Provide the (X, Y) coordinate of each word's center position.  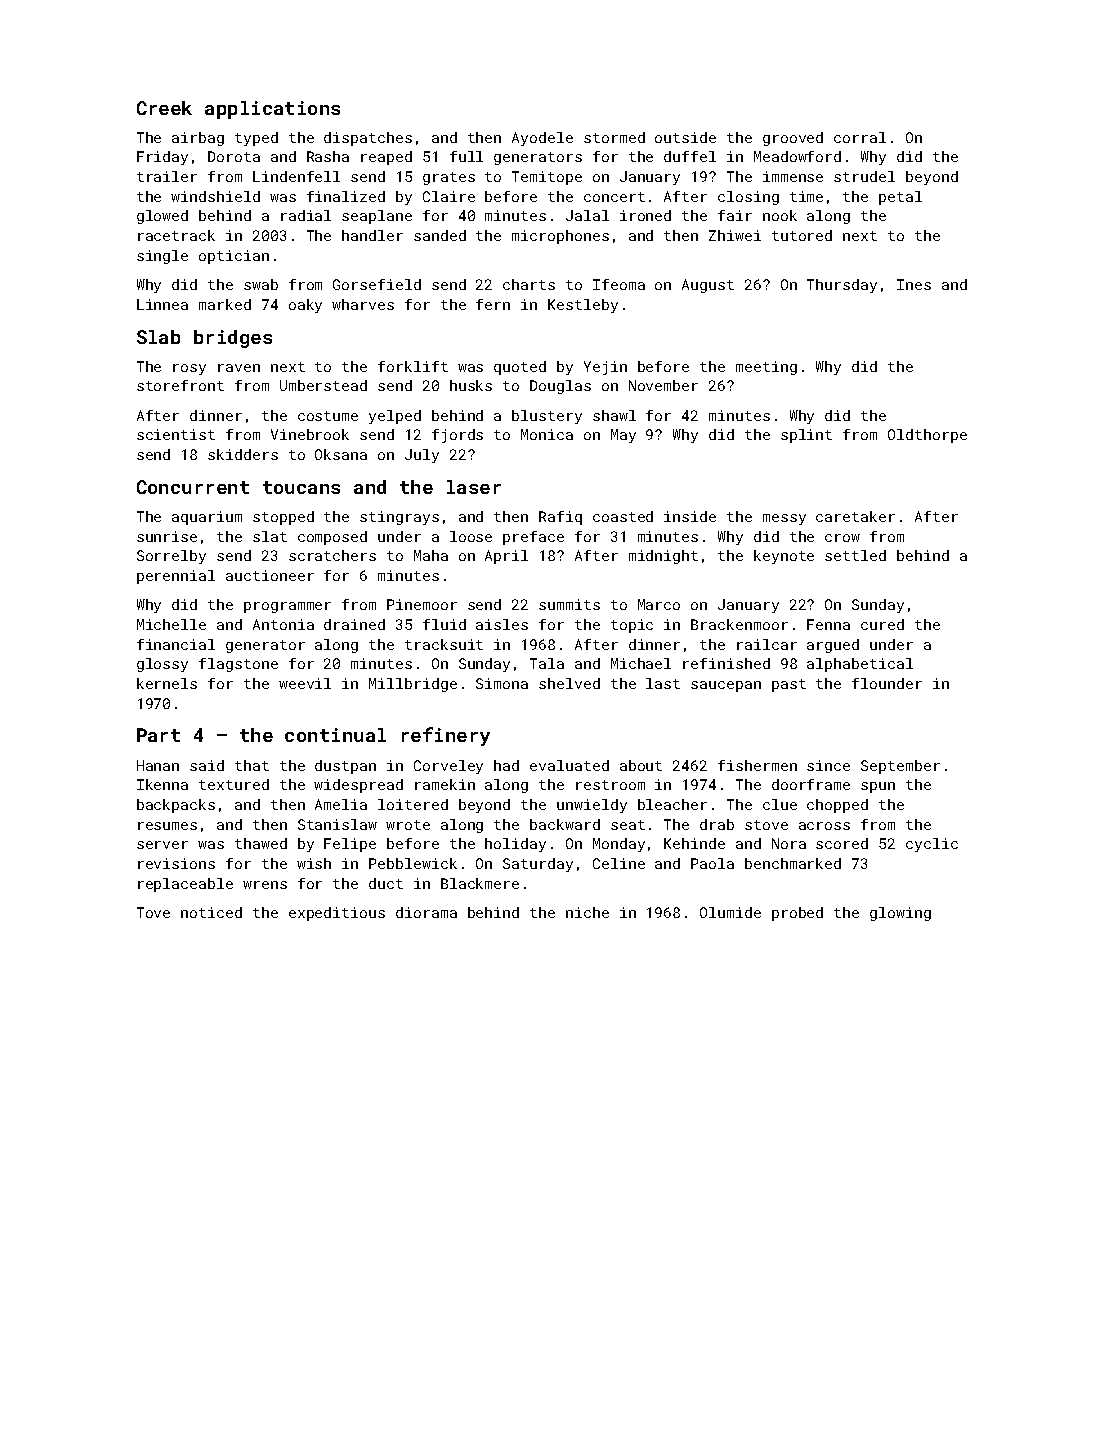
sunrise (167, 536)
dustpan (345, 767)
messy (784, 519)
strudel (864, 176)
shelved (569, 683)
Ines (914, 284)
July (422, 456)
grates (449, 178)
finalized (346, 196)
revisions (176, 863)
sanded (440, 235)
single (162, 257)
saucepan (726, 686)
